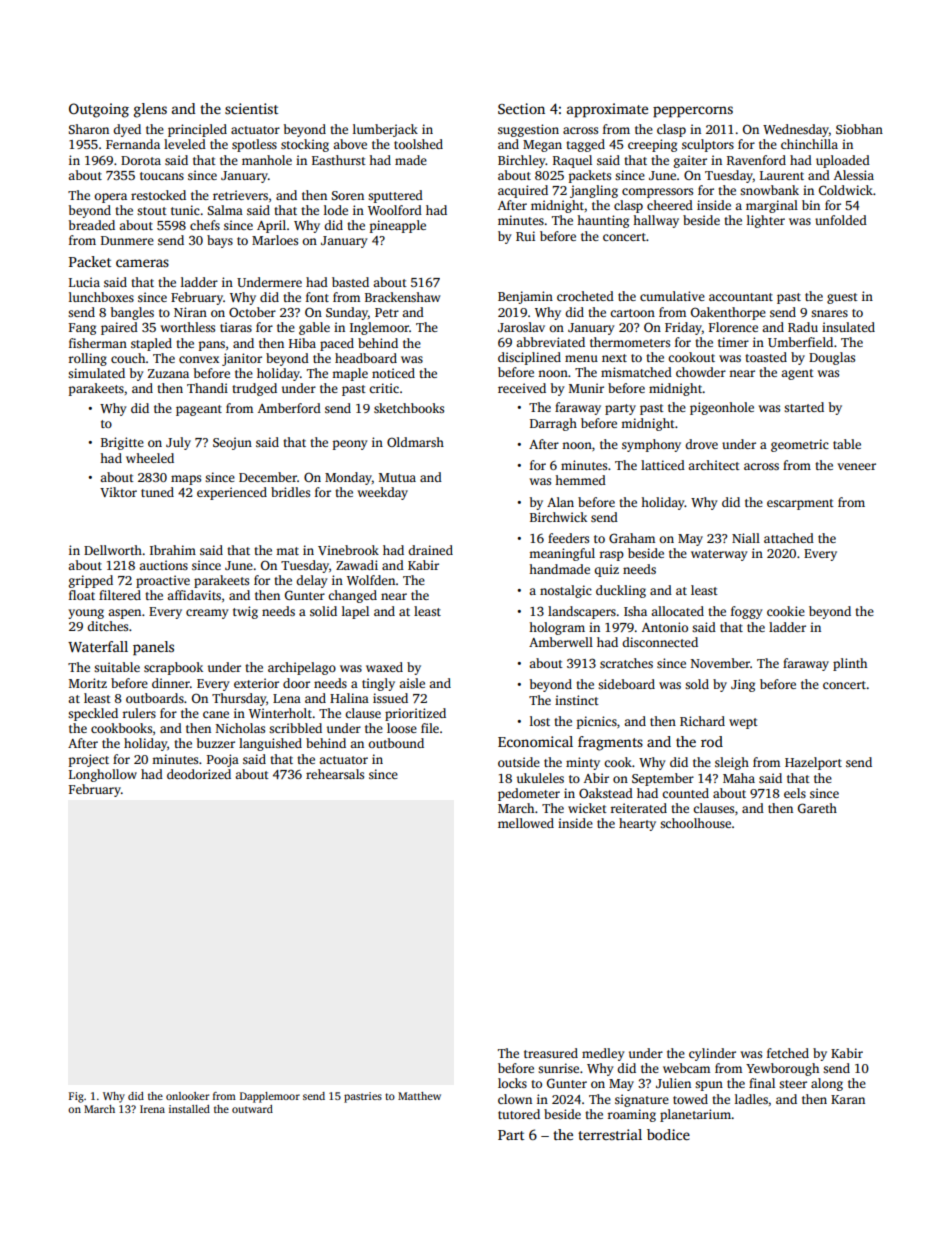 This document has height=1233, width=952. What do you see at coordinates (558, 517) in the document?
I see `Birchwick` at bounding box center [558, 517].
